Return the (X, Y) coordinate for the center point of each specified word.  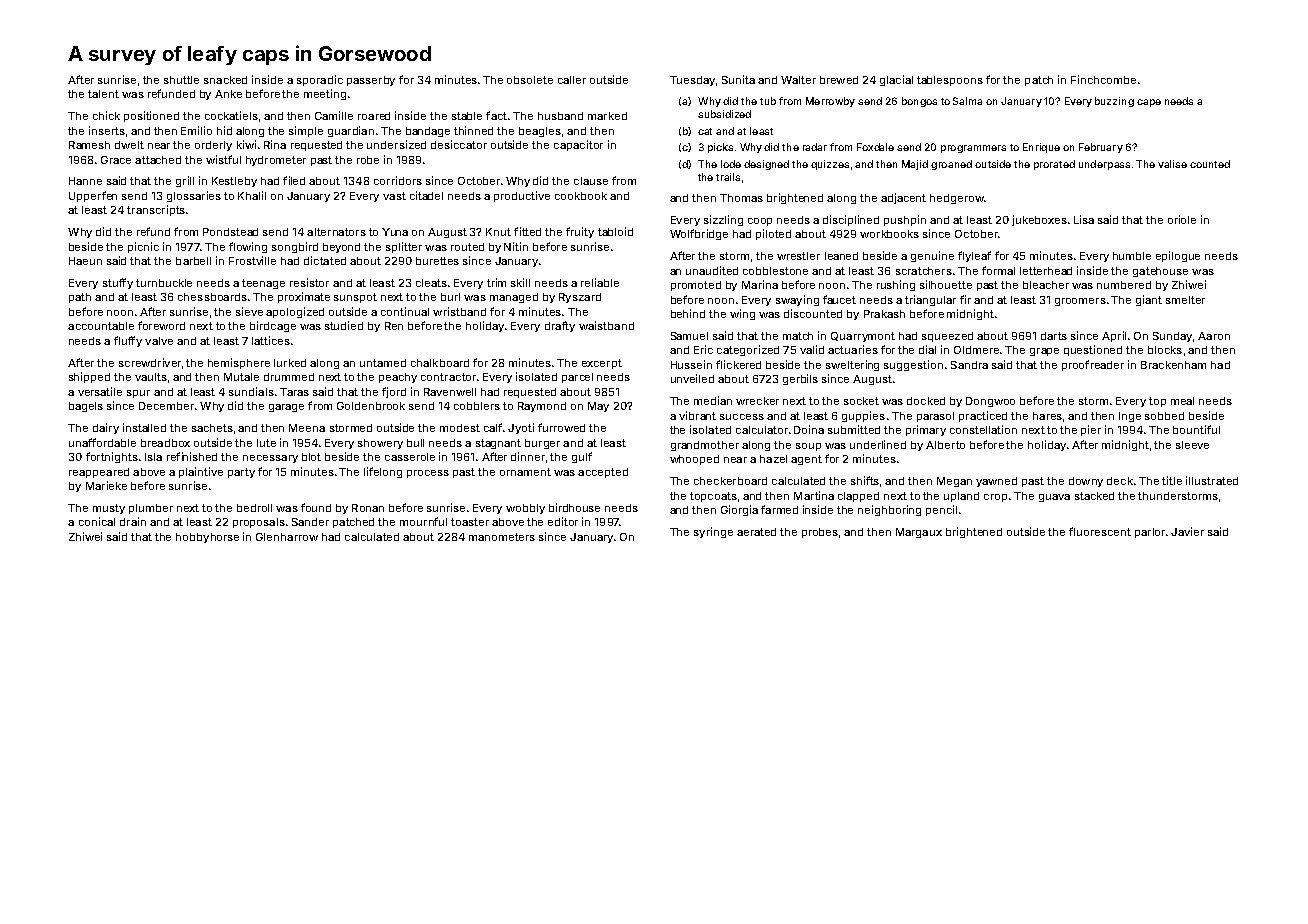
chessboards (212, 297)
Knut (498, 232)
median (713, 400)
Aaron (1214, 336)
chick (106, 115)
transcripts (156, 210)
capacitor (578, 145)
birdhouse (574, 507)
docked (926, 401)
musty (109, 509)
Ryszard (580, 298)
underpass (1104, 165)
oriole (1182, 219)
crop (995, 498)
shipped (89, 377)
